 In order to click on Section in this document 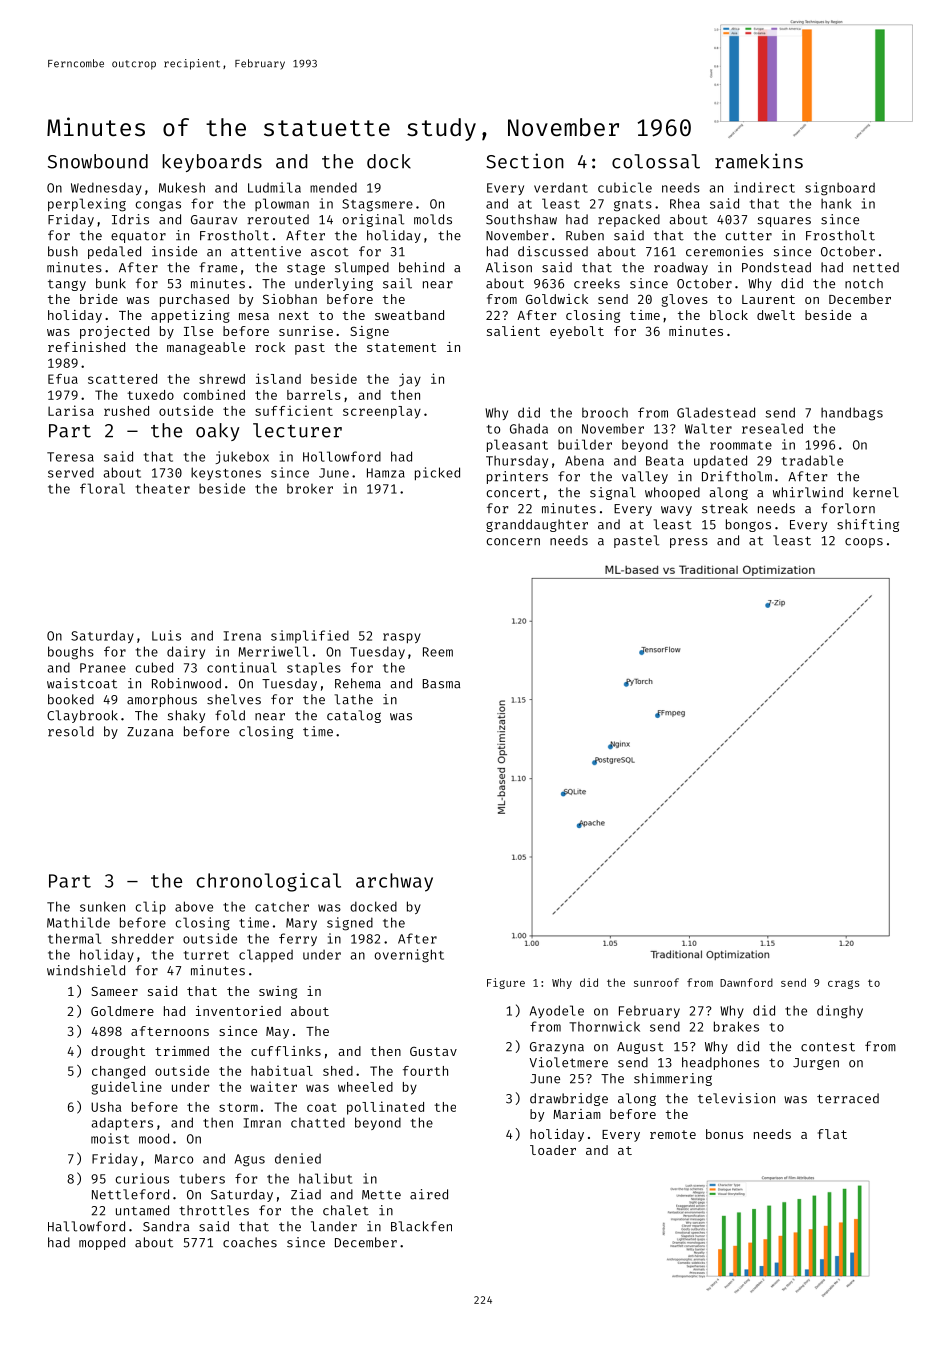, I will do `click(525, 161)`.
